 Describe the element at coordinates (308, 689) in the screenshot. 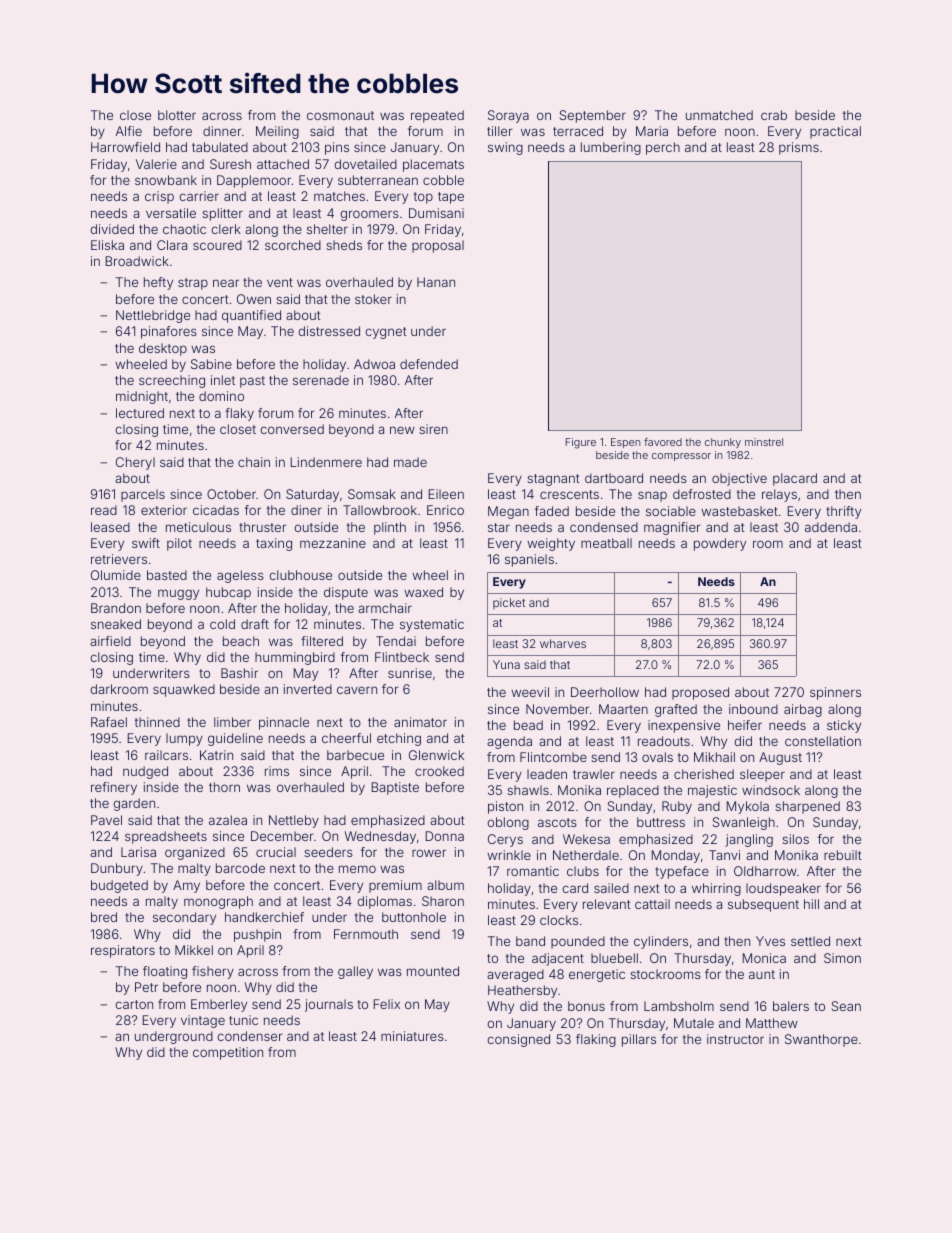

I see `inverted` at that location.
